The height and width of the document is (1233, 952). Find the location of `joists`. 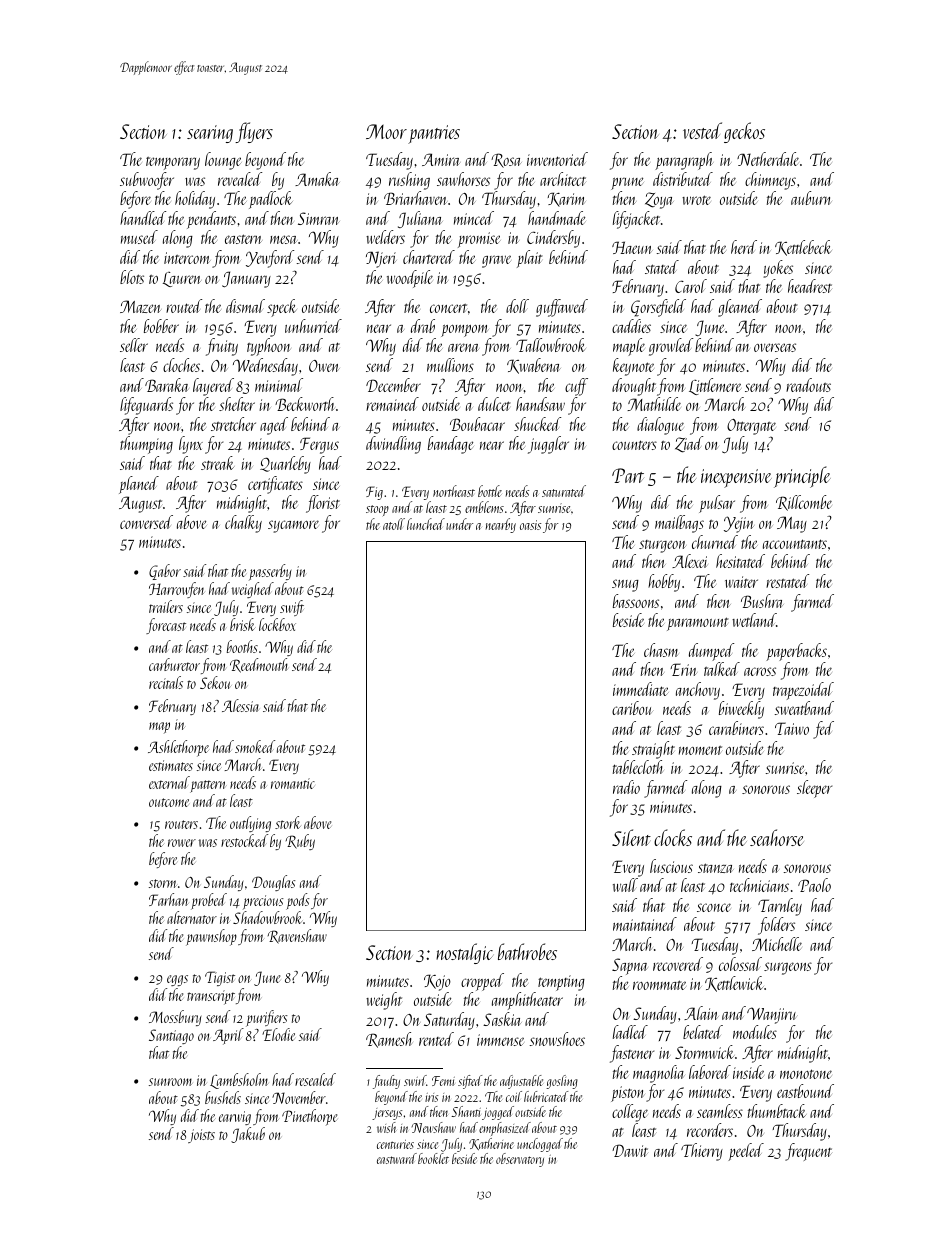

joists is located at coordinates (201, 1136).
